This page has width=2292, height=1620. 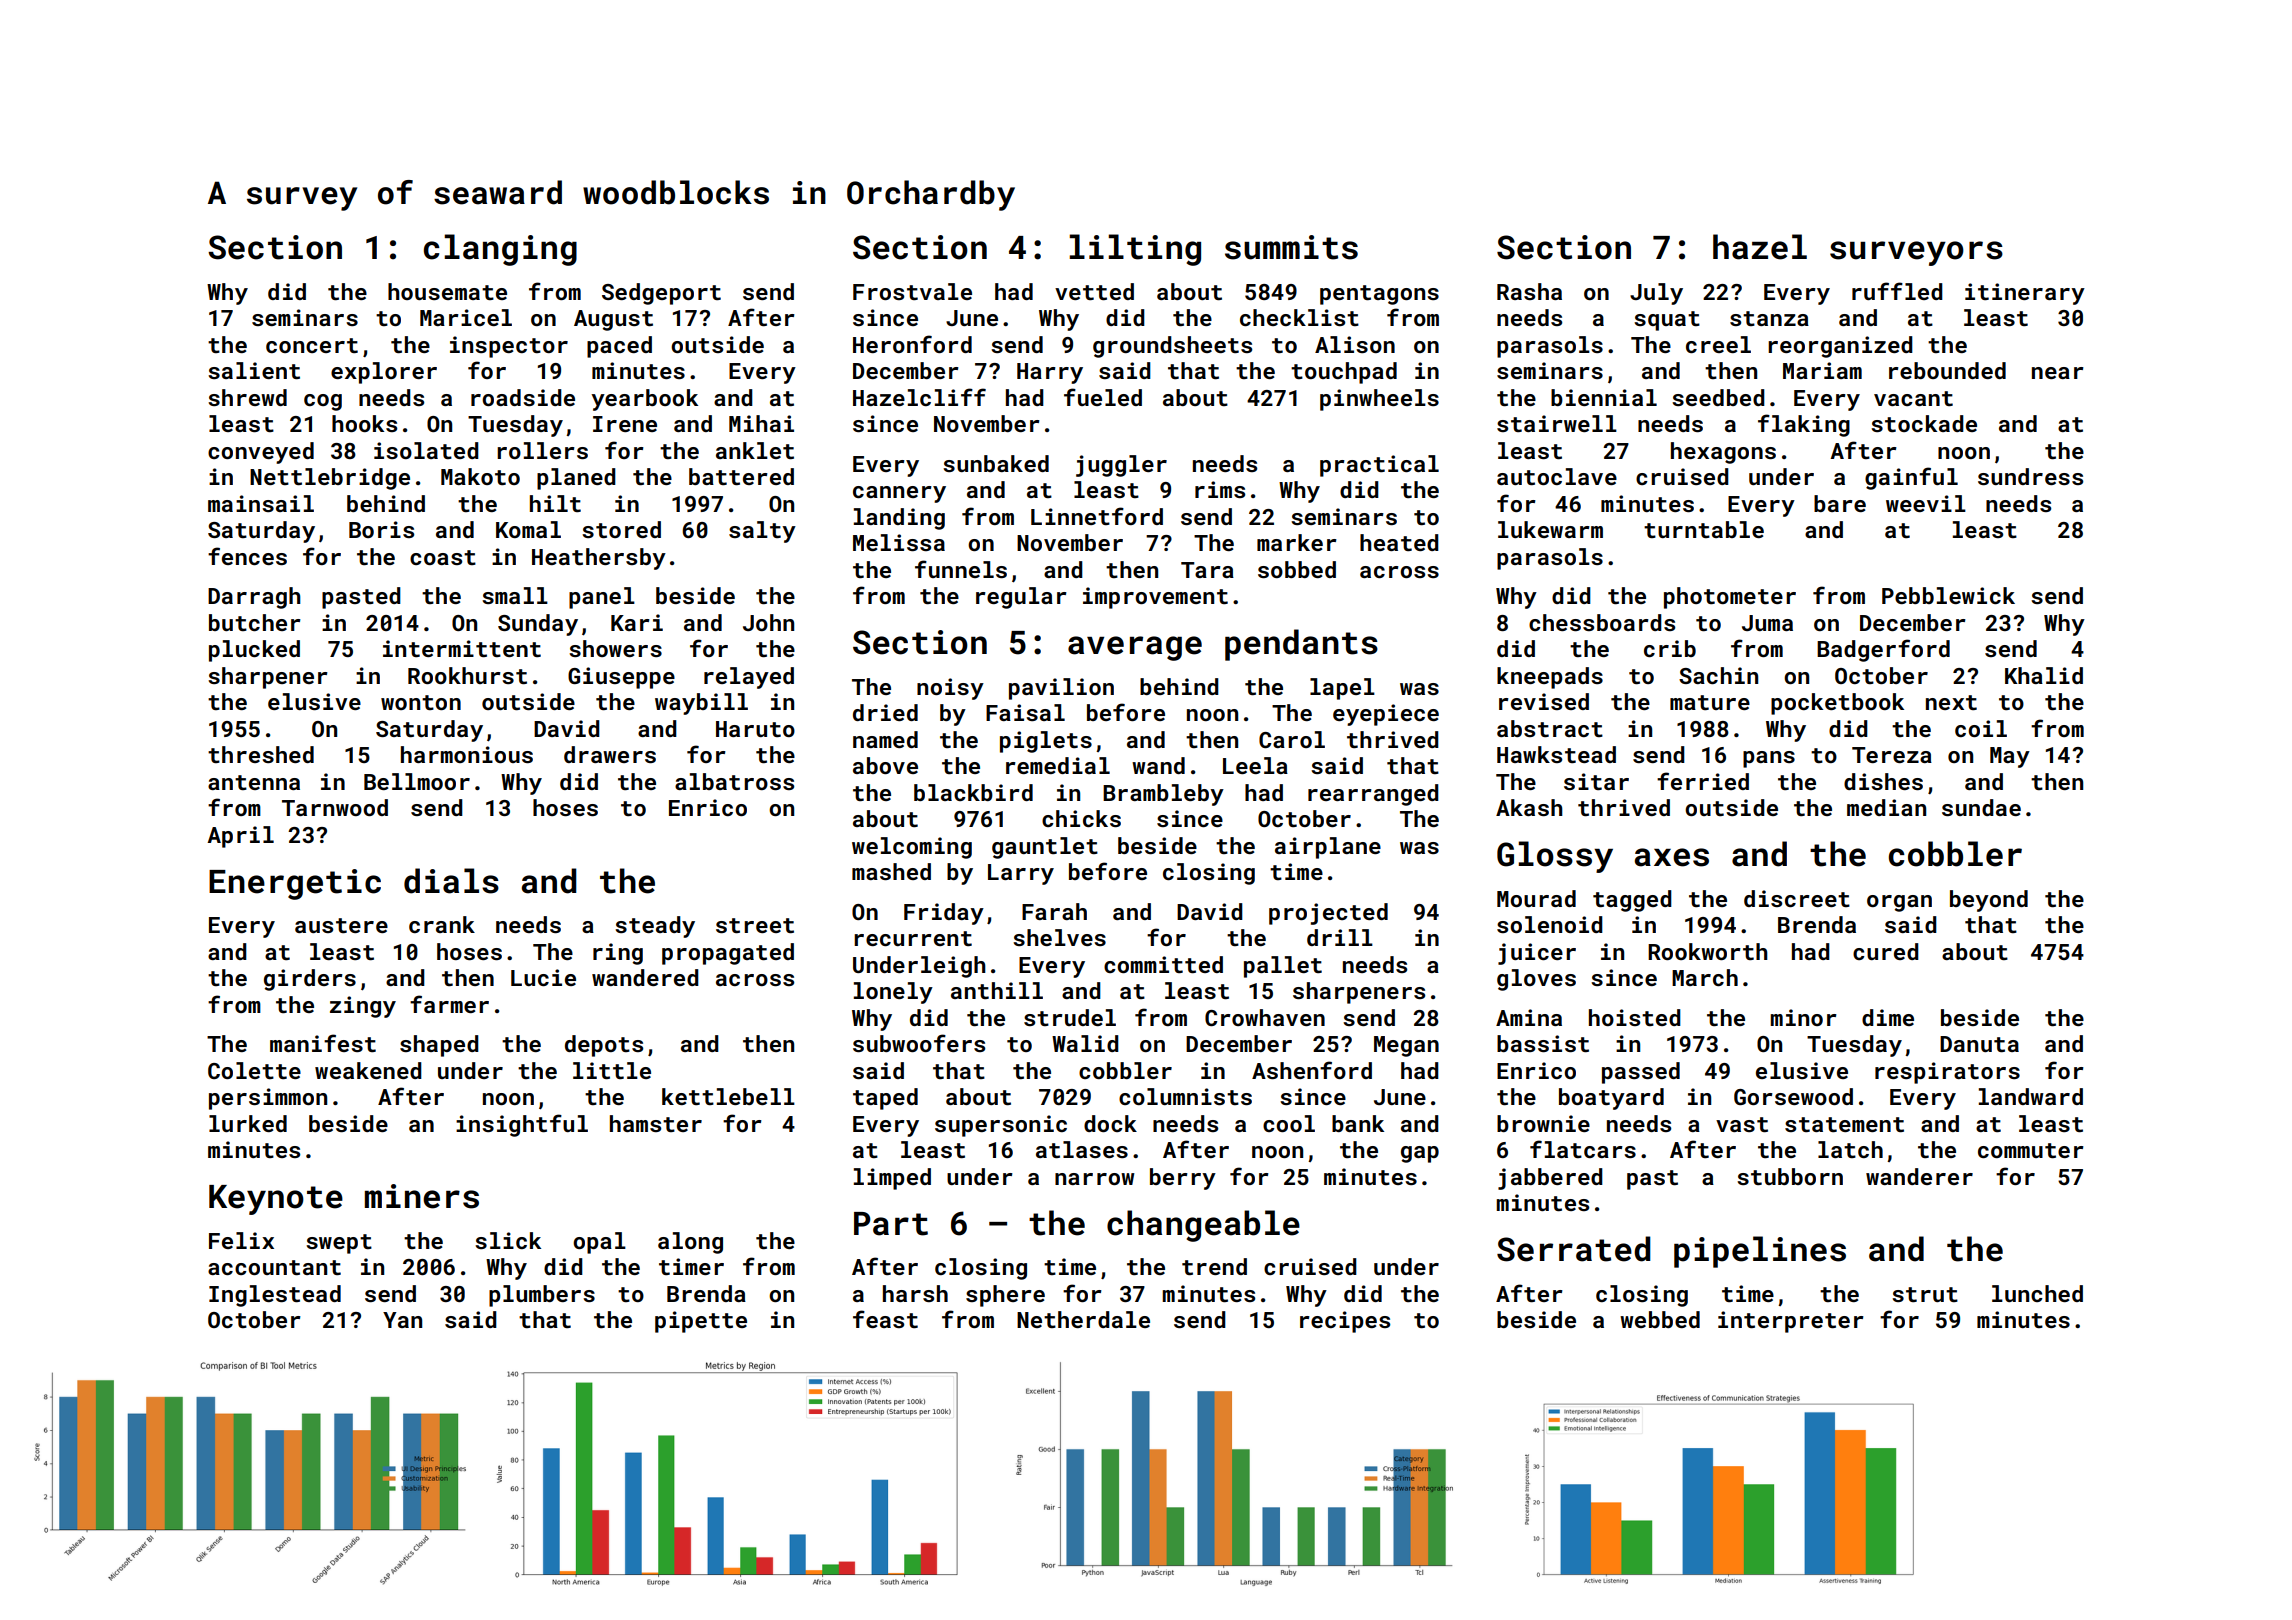 What do you see at coordinates (1989, 901) in the page?
I see `beyond` at bounding box center [1989, 901].
